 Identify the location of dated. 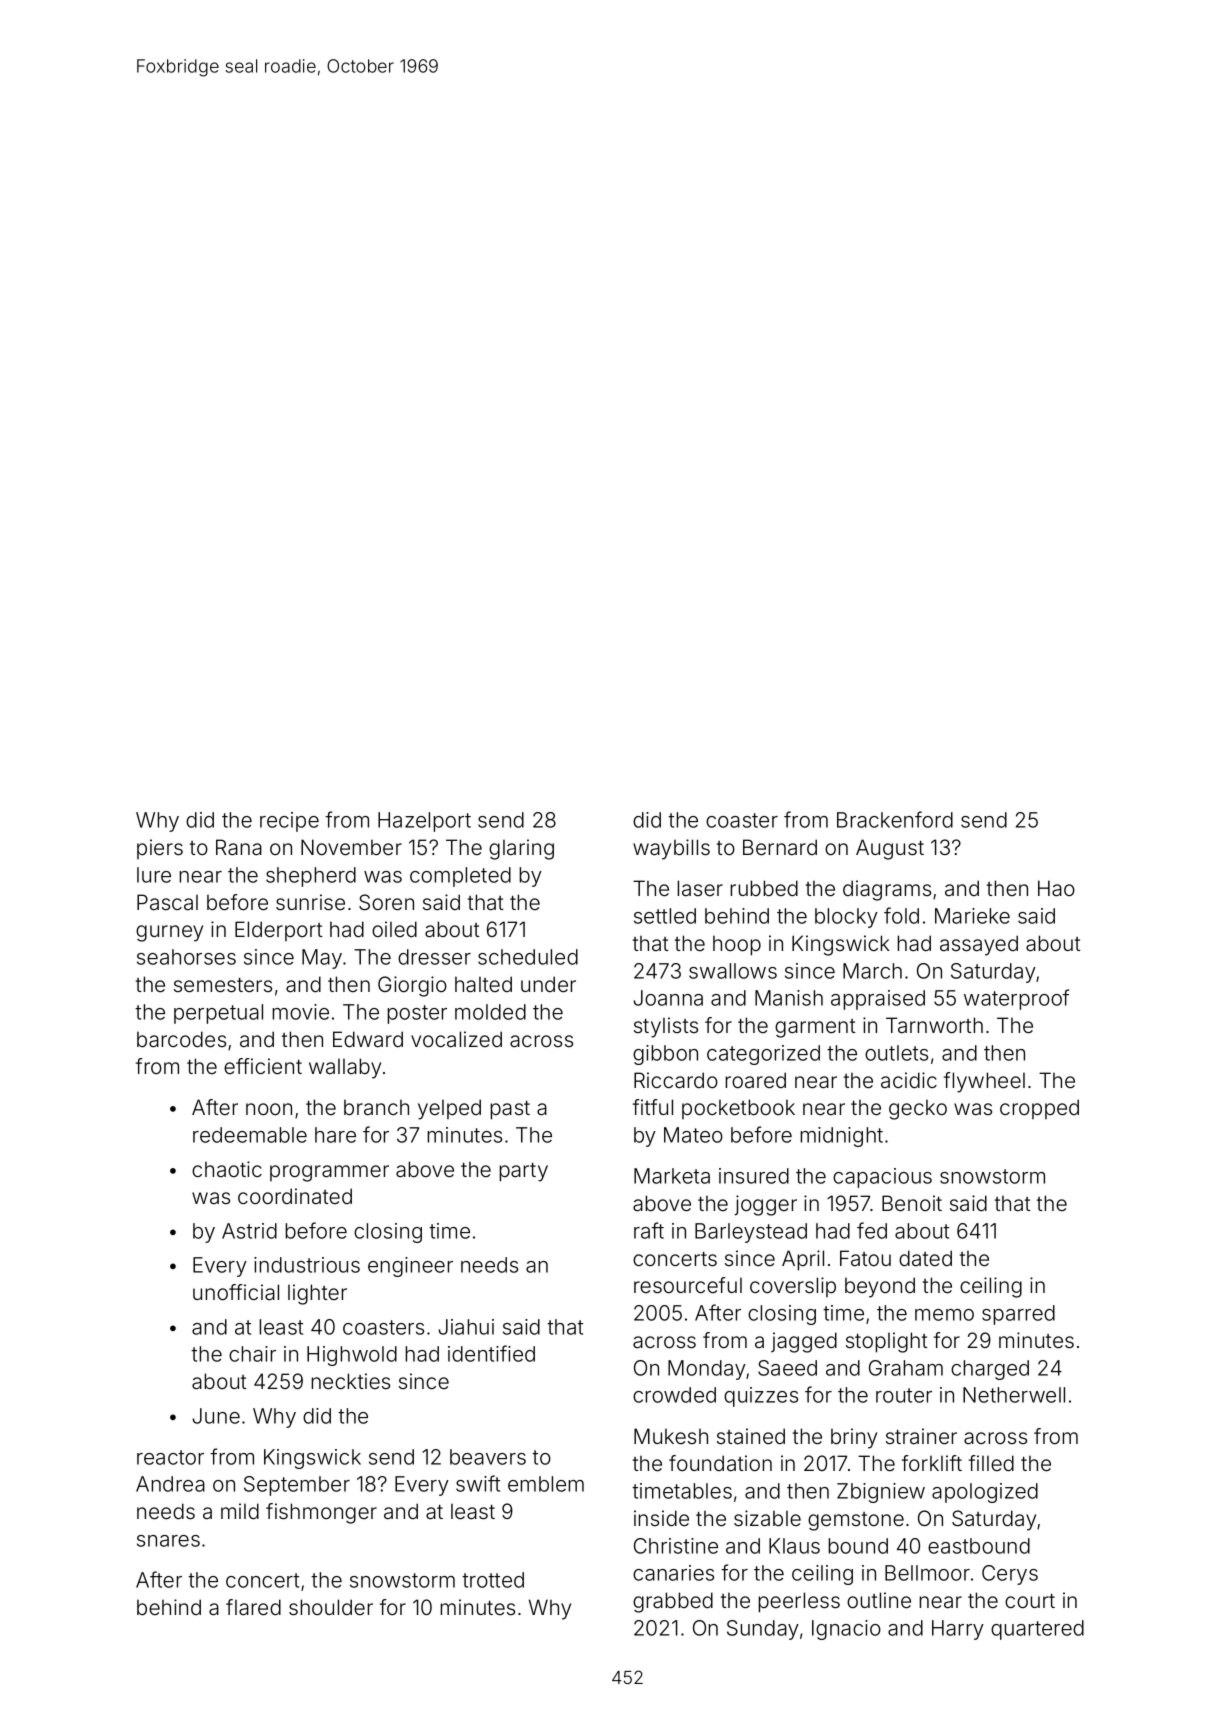
(925, 1258).
